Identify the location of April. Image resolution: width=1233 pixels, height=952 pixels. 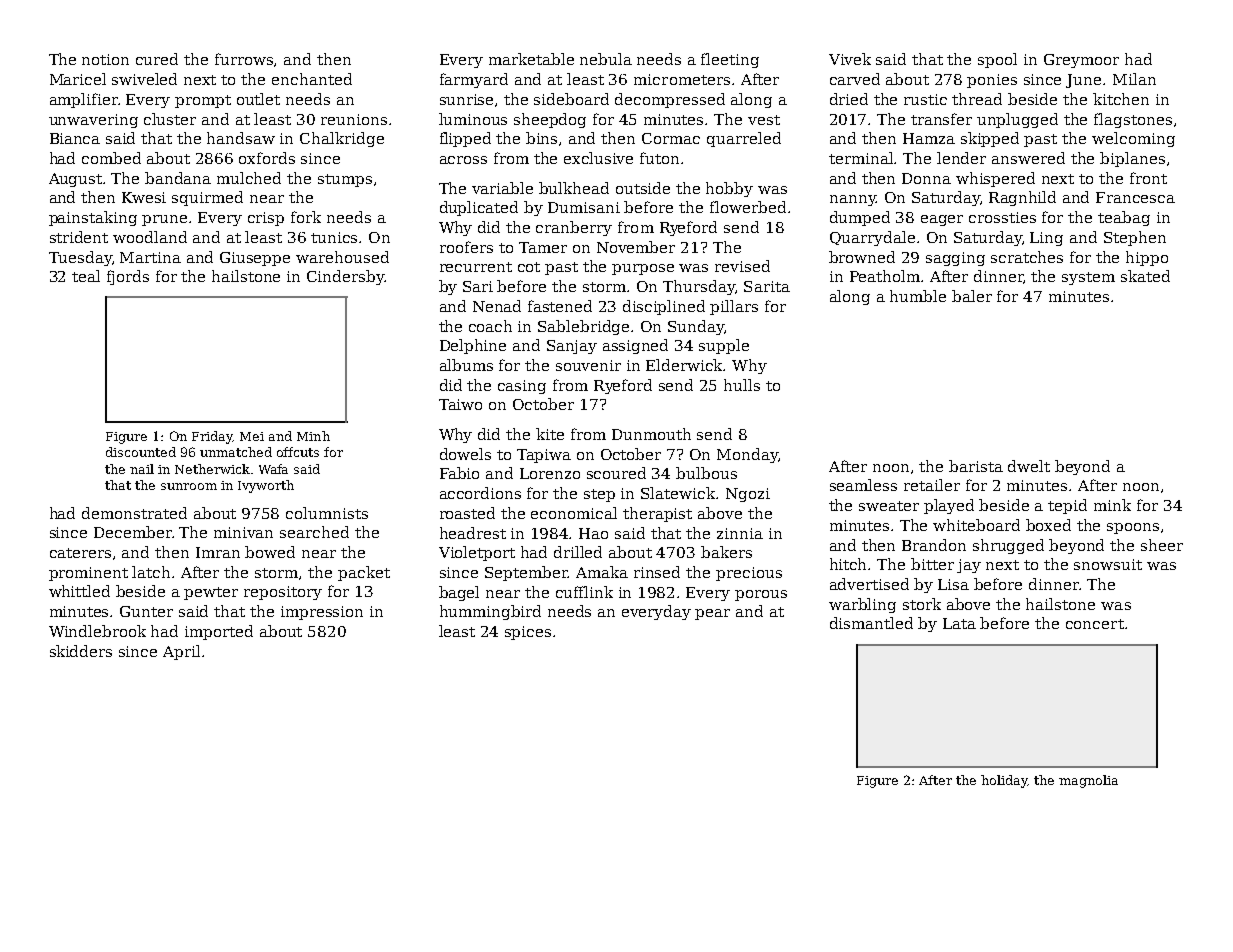
(181, 652).
